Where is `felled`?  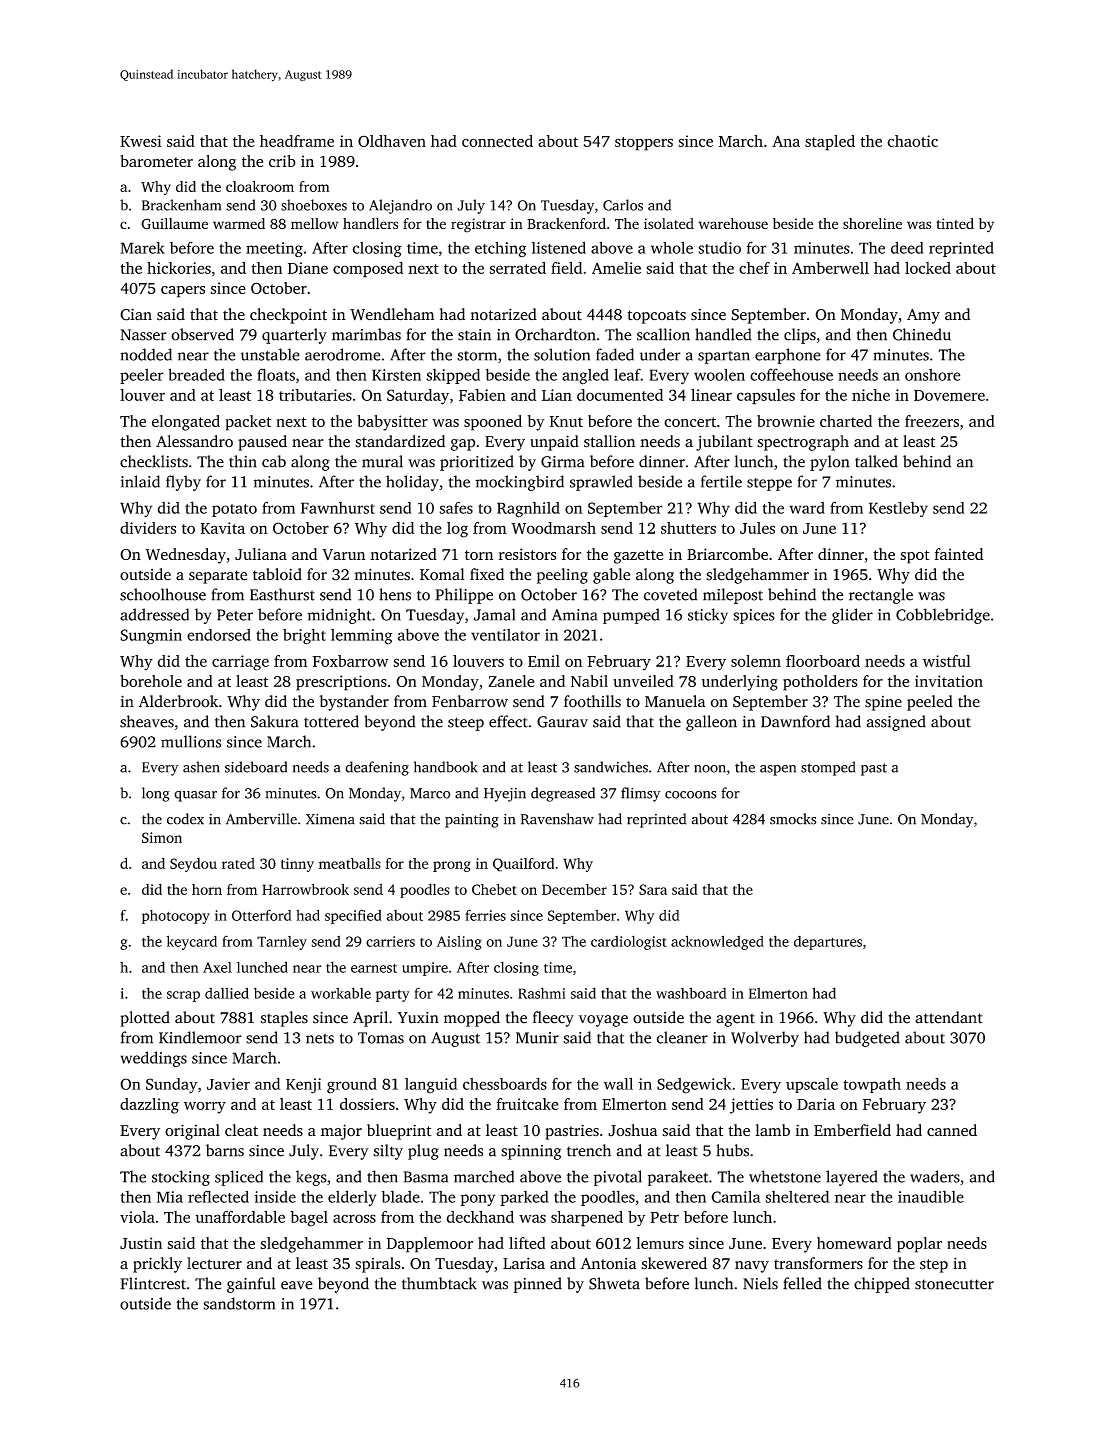 felled is located at coordinates (802, 1283).
